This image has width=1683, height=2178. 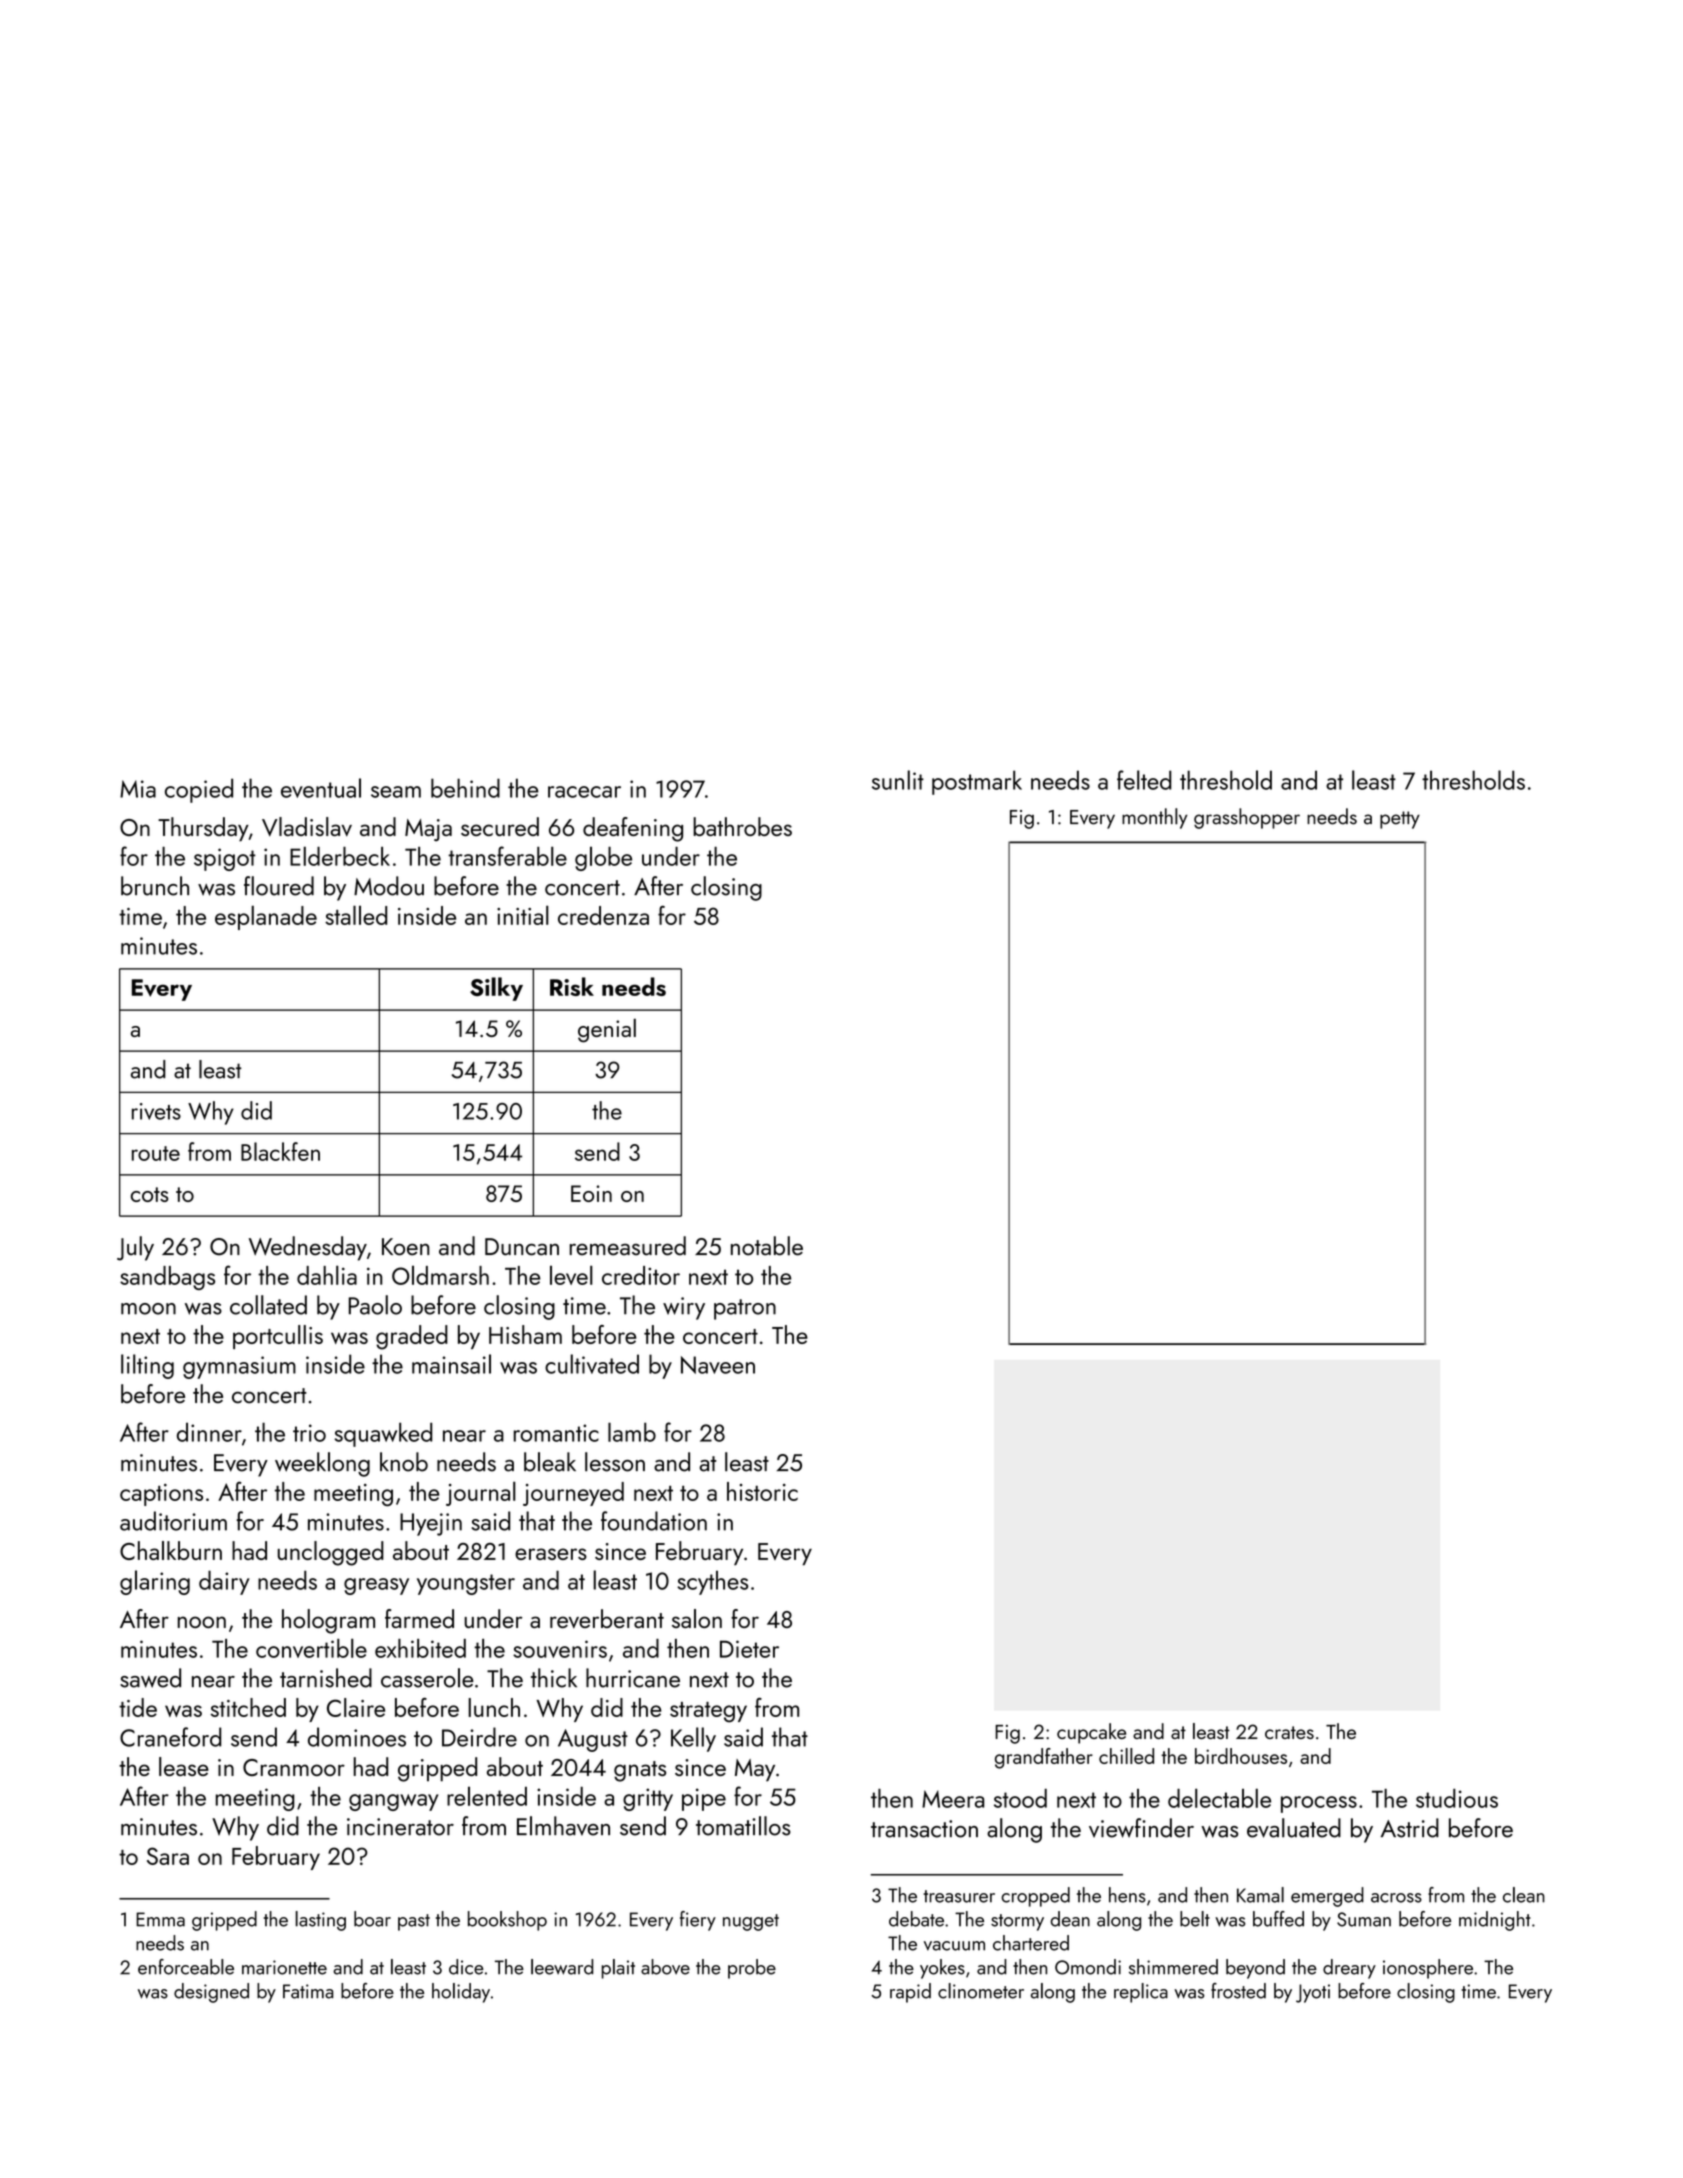 What do you see at coordinates (591, 1193) in the image?
I see `Eoin` at bounding box center [591, 1193].
